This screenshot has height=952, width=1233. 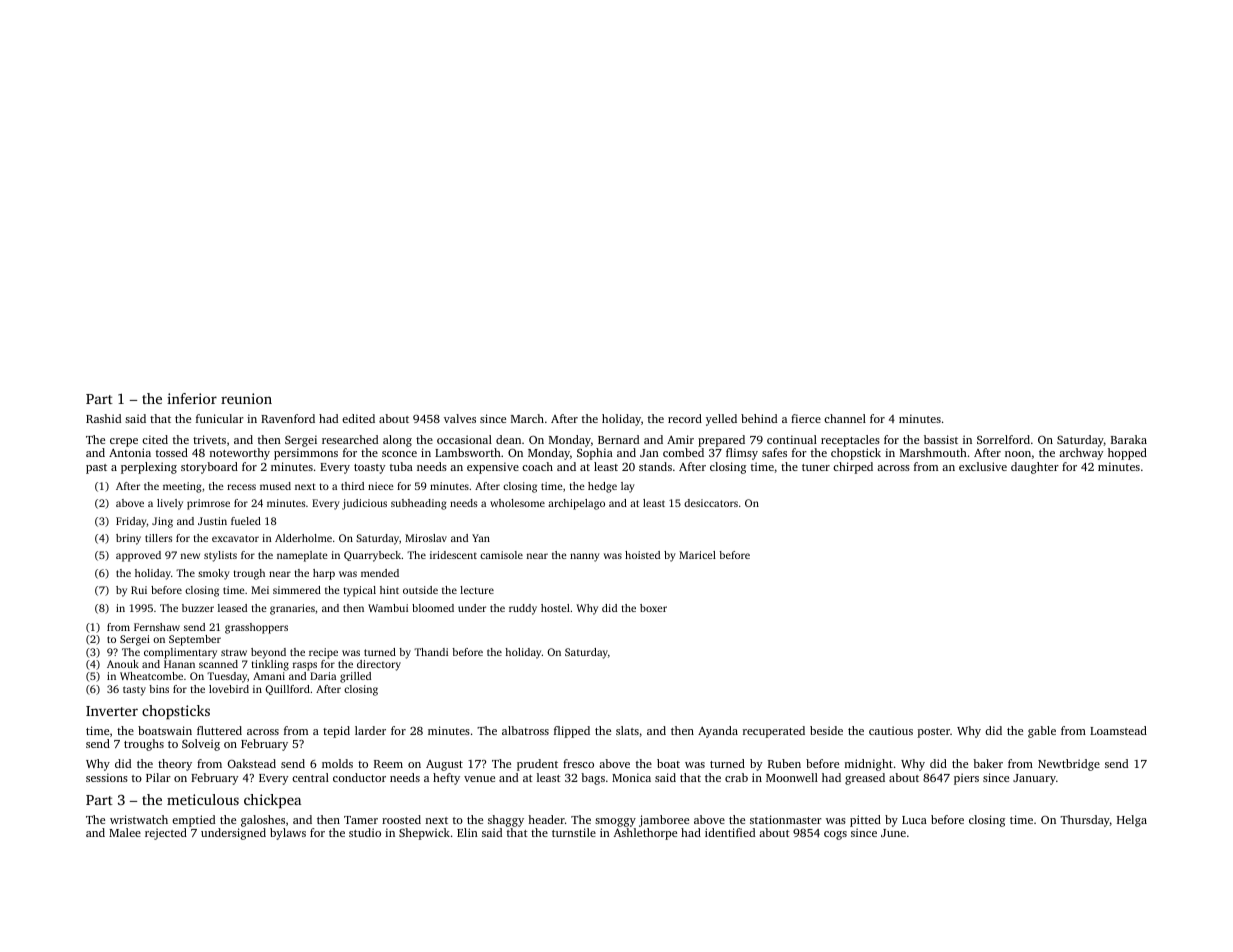 What do you see at coordinates (477, 590) in the screenshot?
I see `lecture` at bounding box center [477, 590].
